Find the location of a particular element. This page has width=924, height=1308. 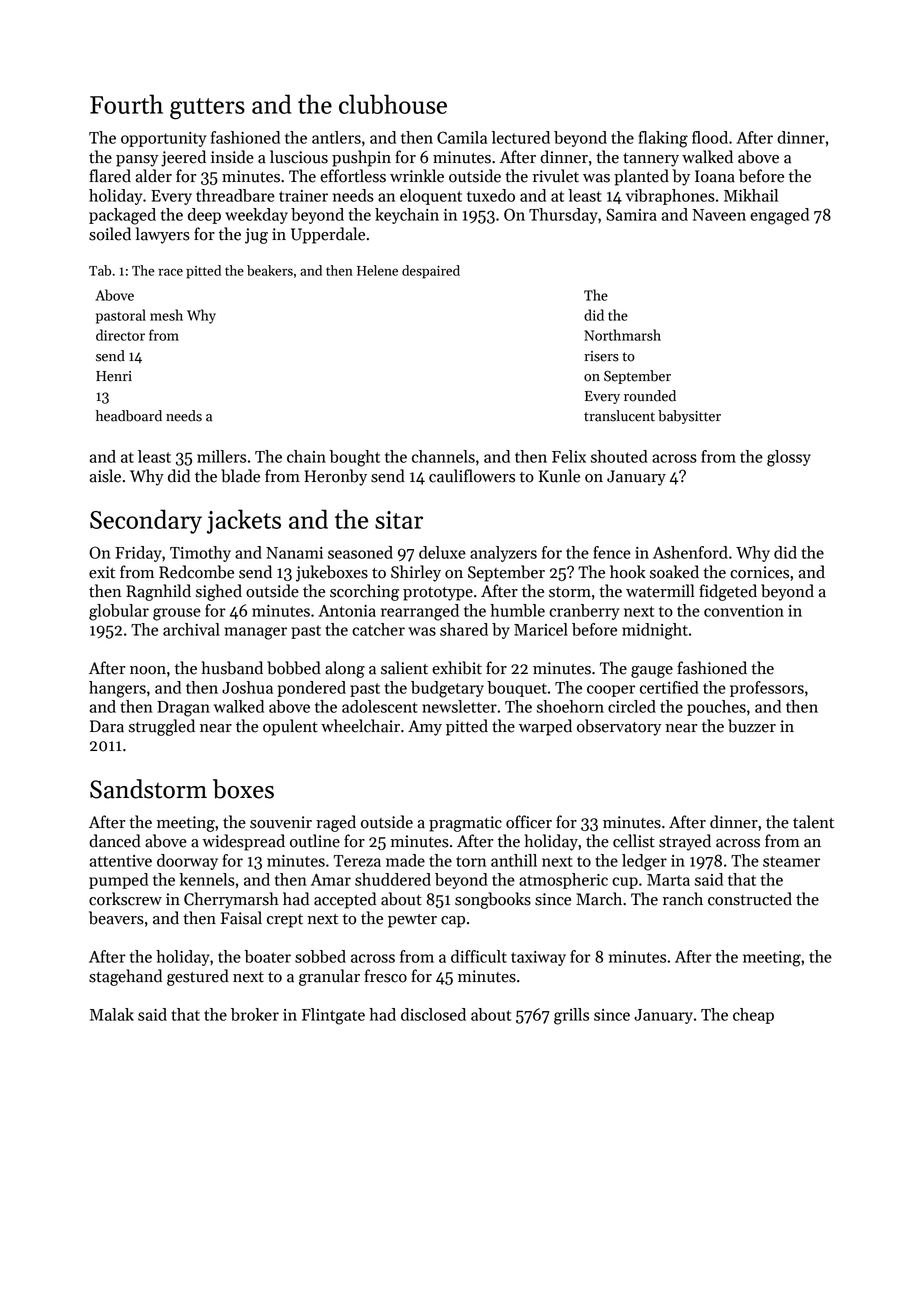

Dragan is located at coordinates (183, 709).
